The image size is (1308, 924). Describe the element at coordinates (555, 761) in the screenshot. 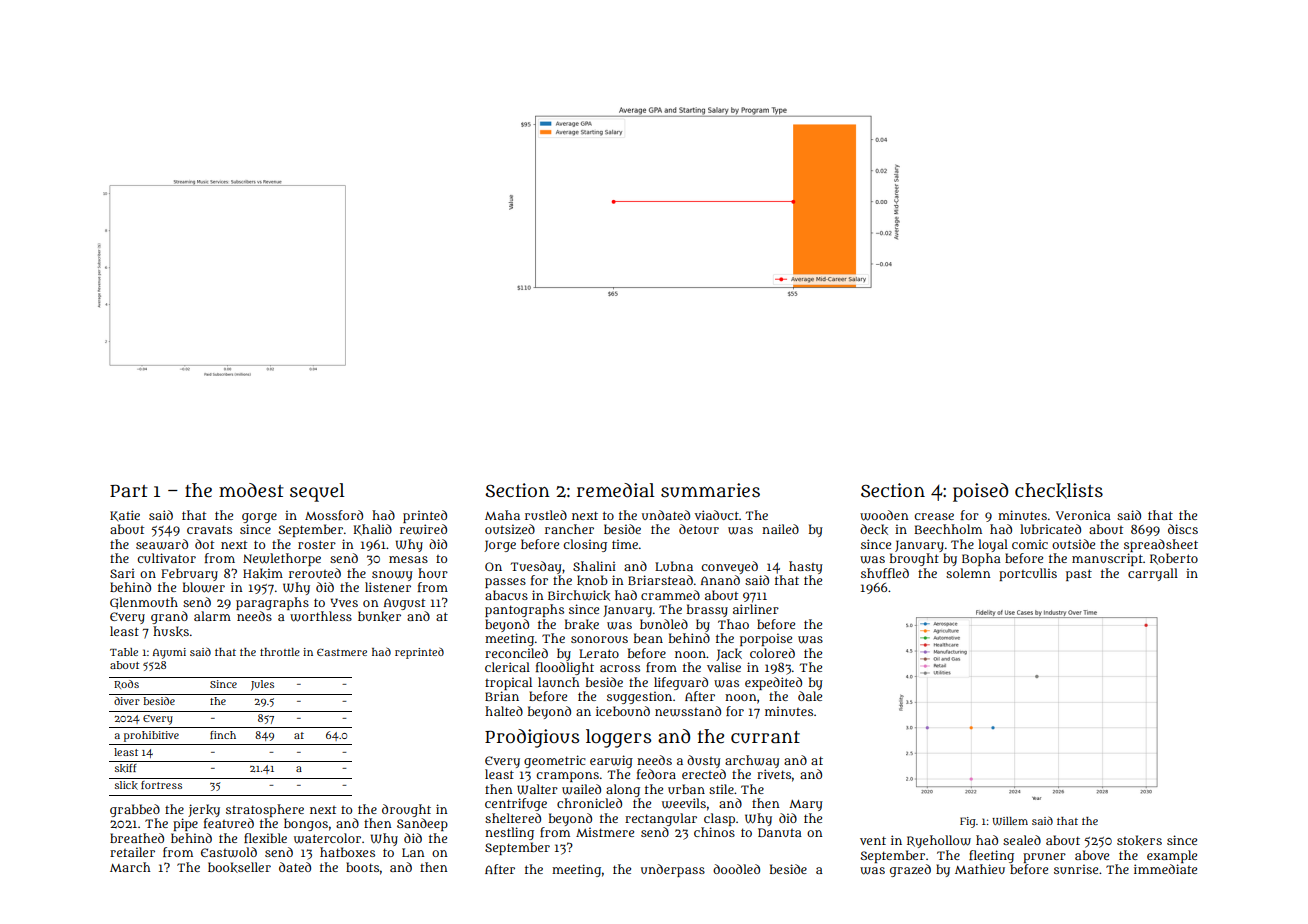

I see `geometric` at that location.
